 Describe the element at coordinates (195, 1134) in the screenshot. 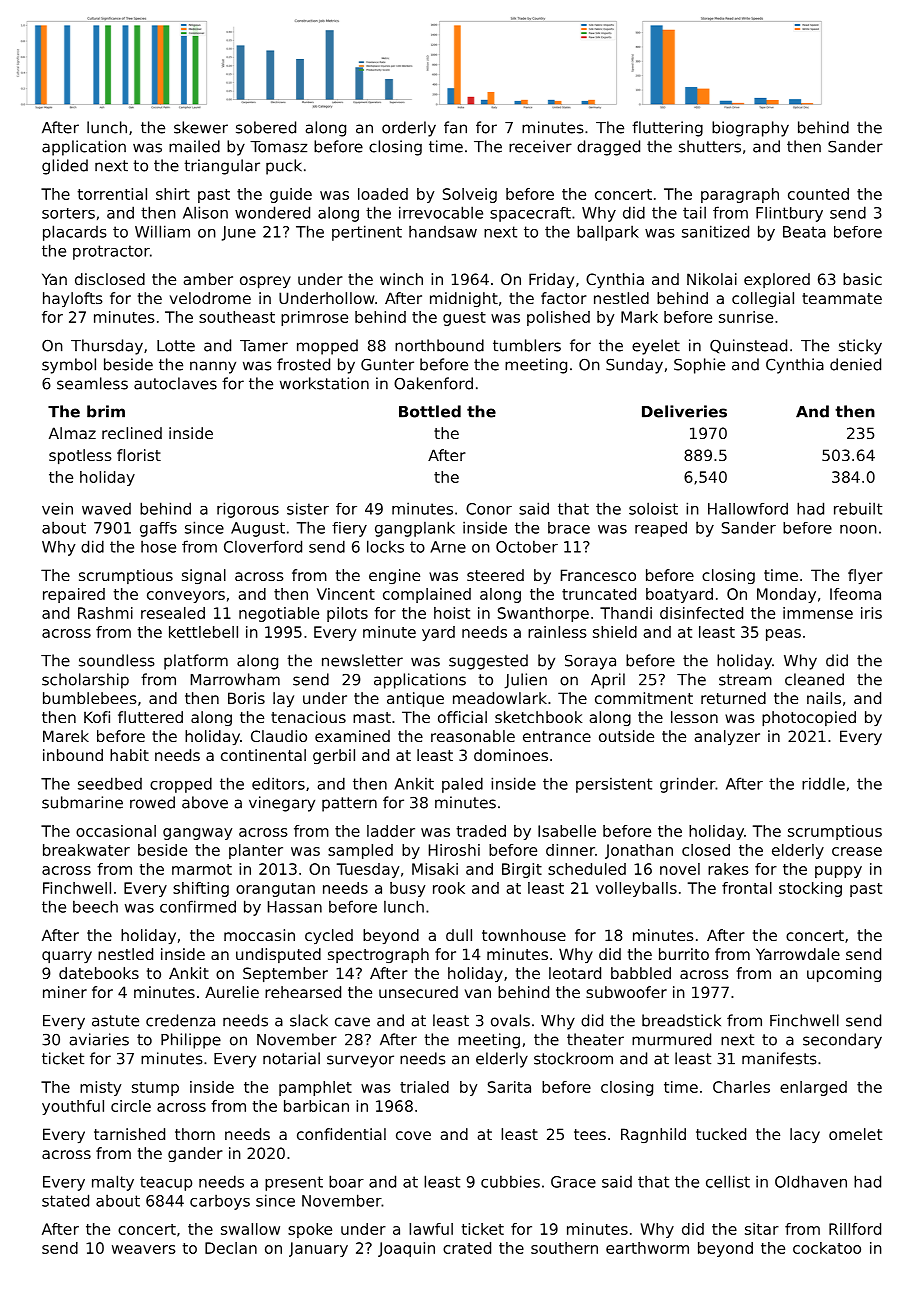

I see `thorn` at that location.
